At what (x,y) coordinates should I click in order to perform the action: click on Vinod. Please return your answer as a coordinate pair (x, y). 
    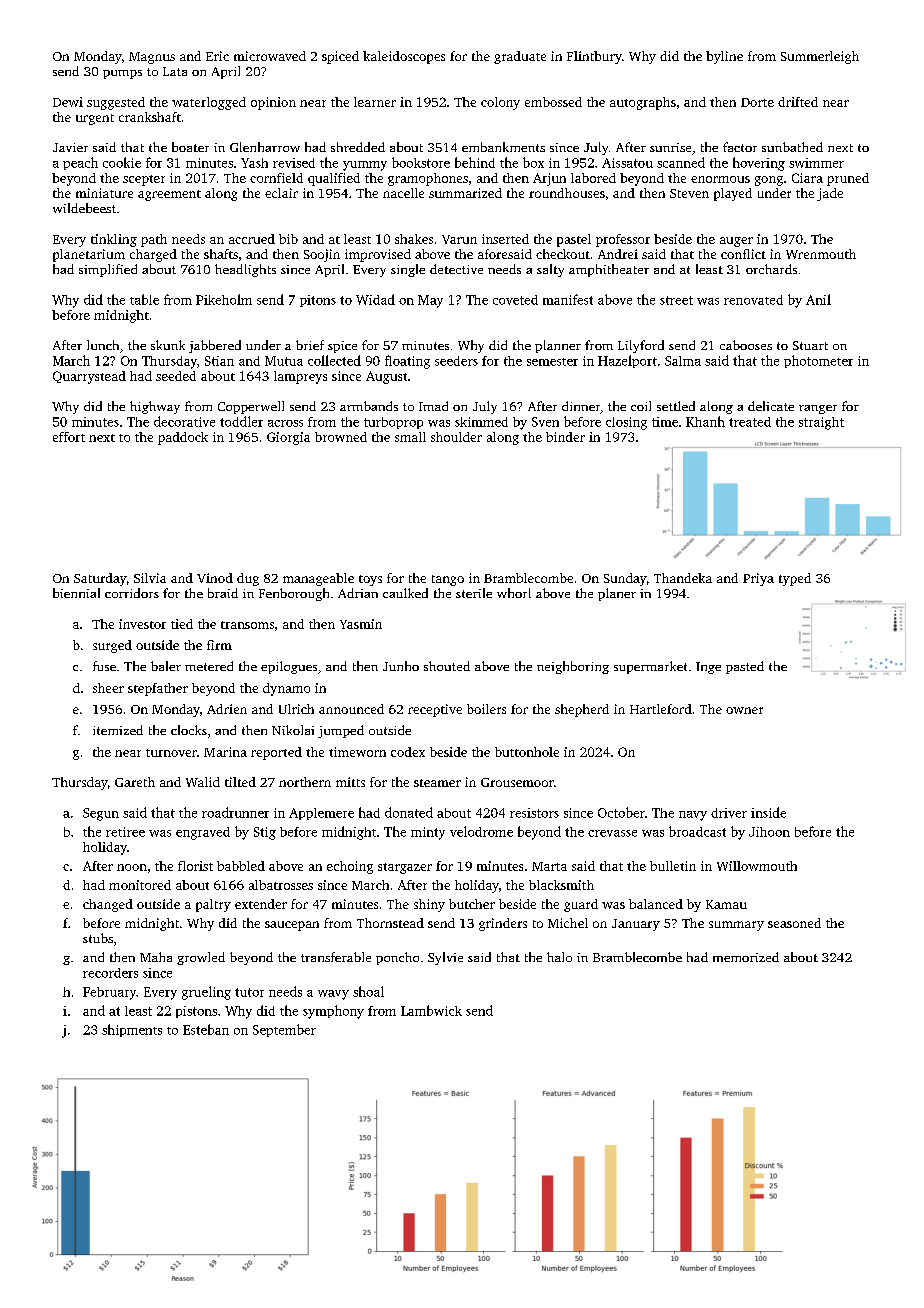
    Looking at the image, I should click on (215, 578).
